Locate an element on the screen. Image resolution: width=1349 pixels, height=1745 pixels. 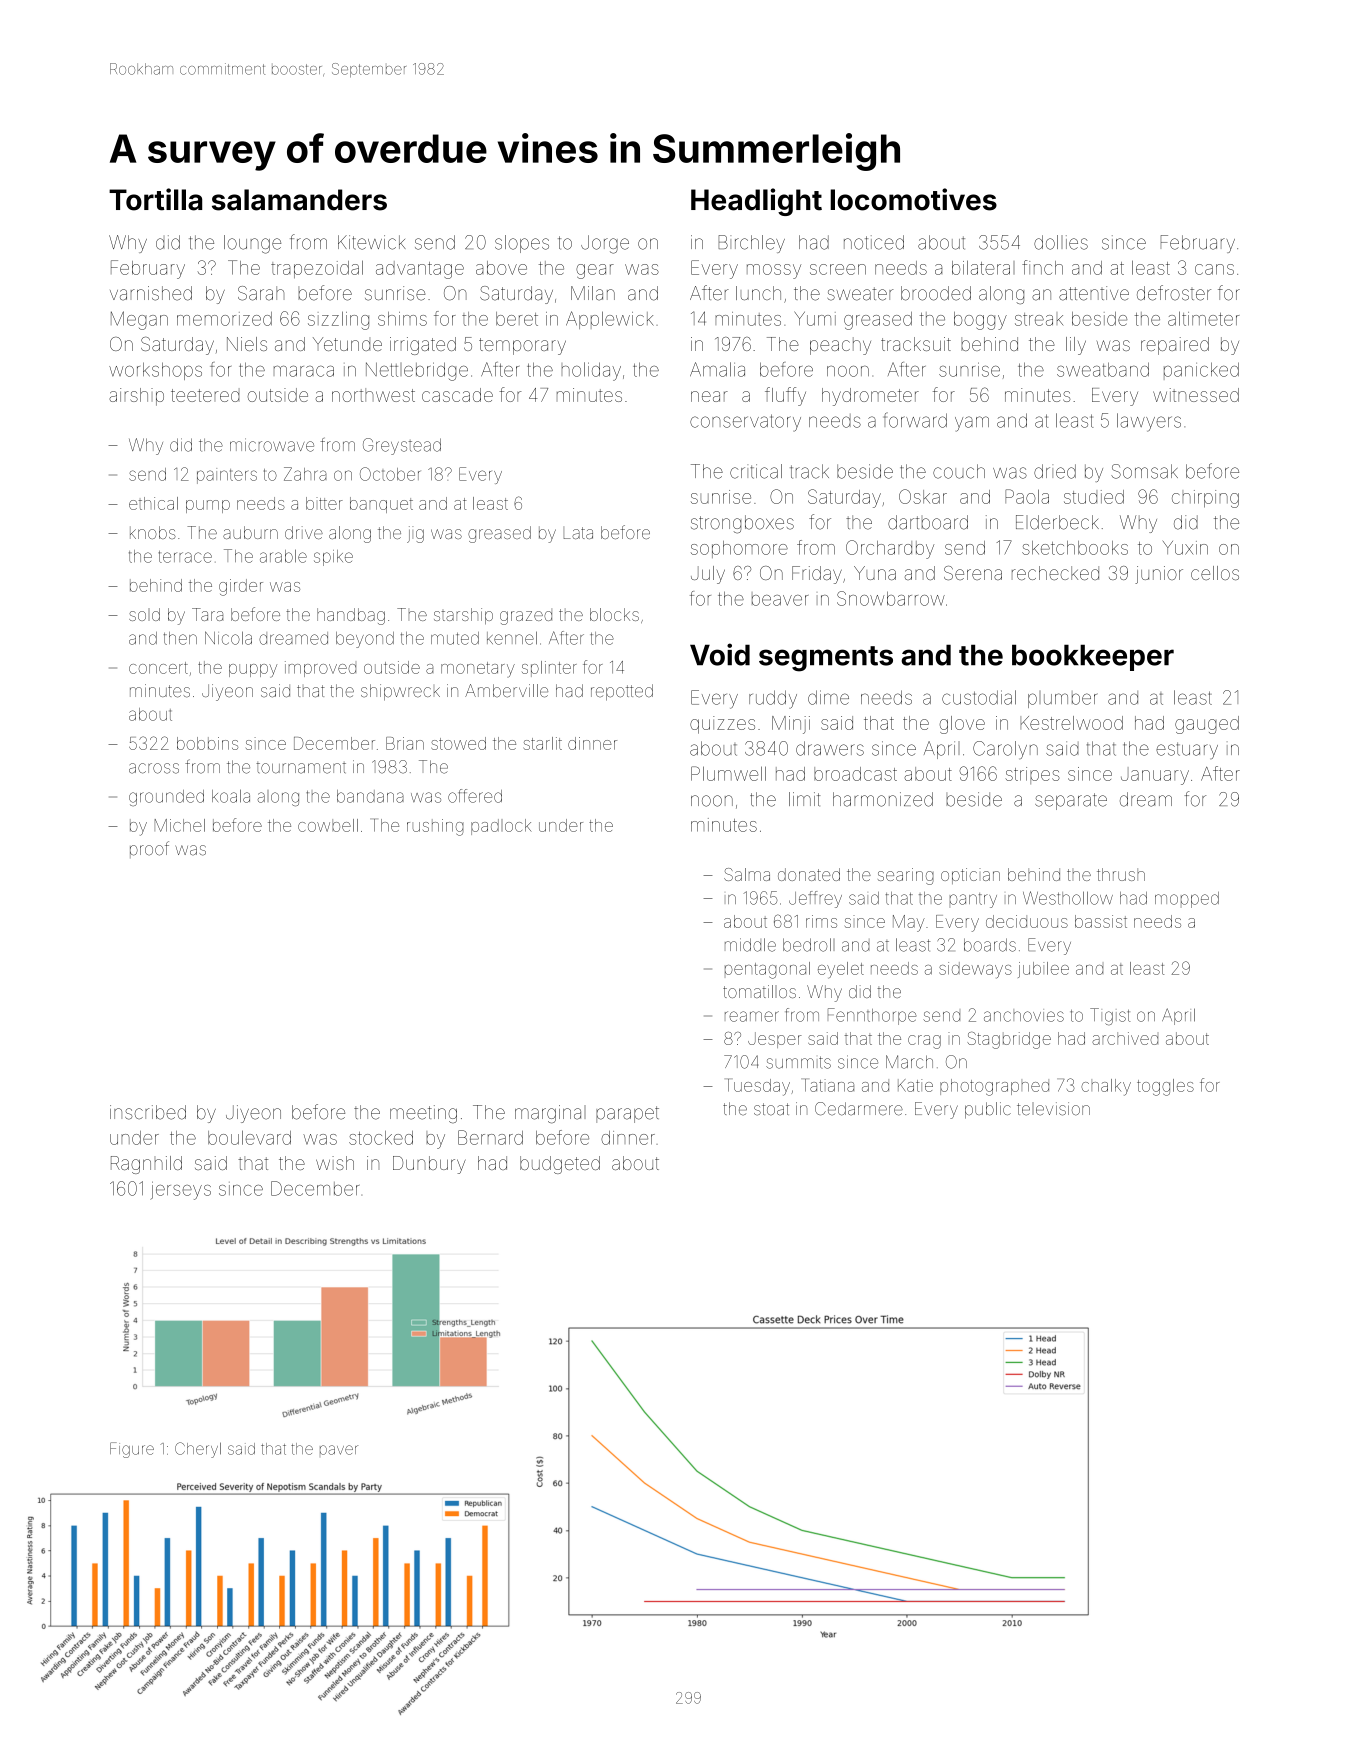
estuary is located at coordinates (1187, 750).
